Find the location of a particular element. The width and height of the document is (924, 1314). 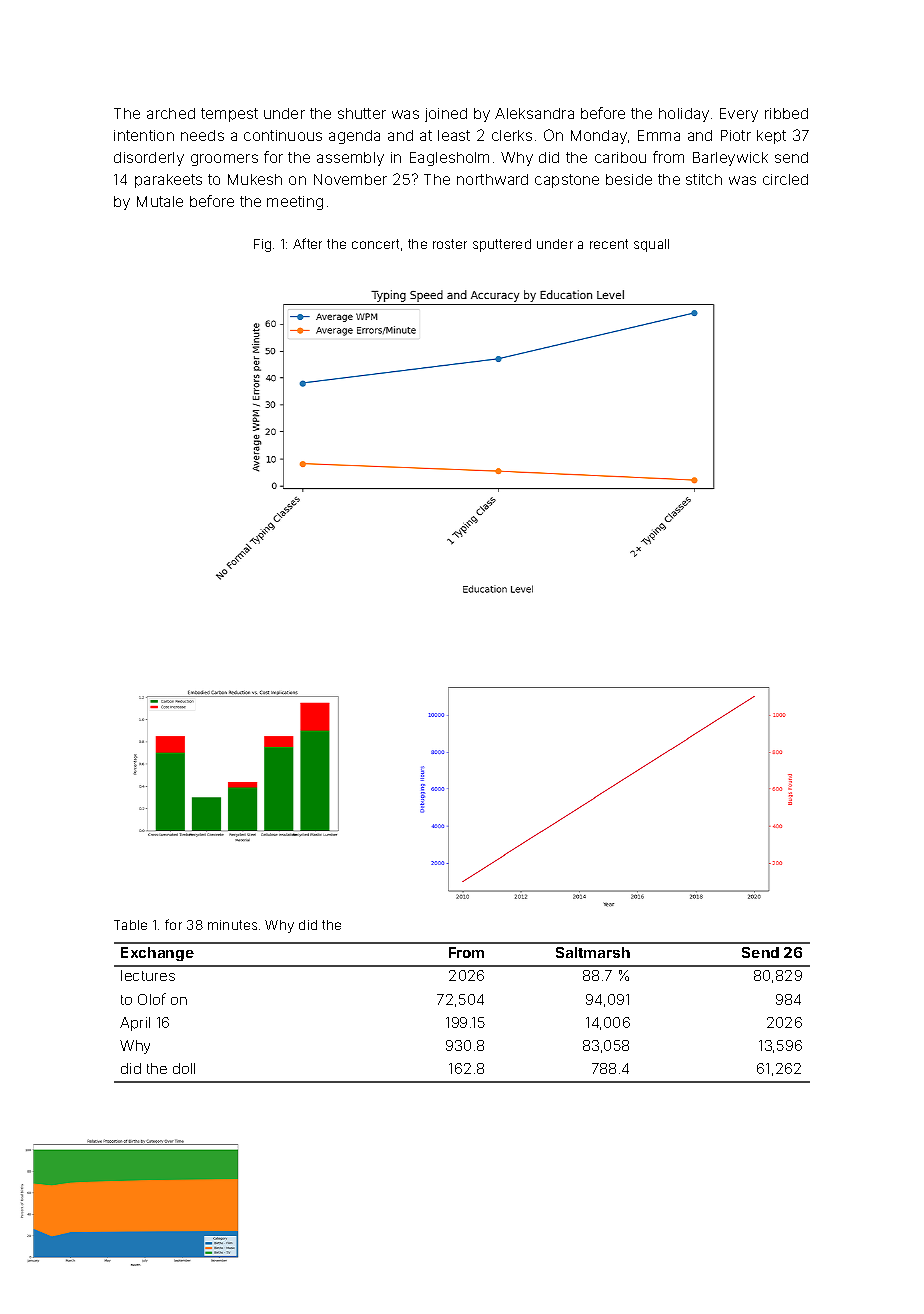

squall is located at coordinates (651, 245).
